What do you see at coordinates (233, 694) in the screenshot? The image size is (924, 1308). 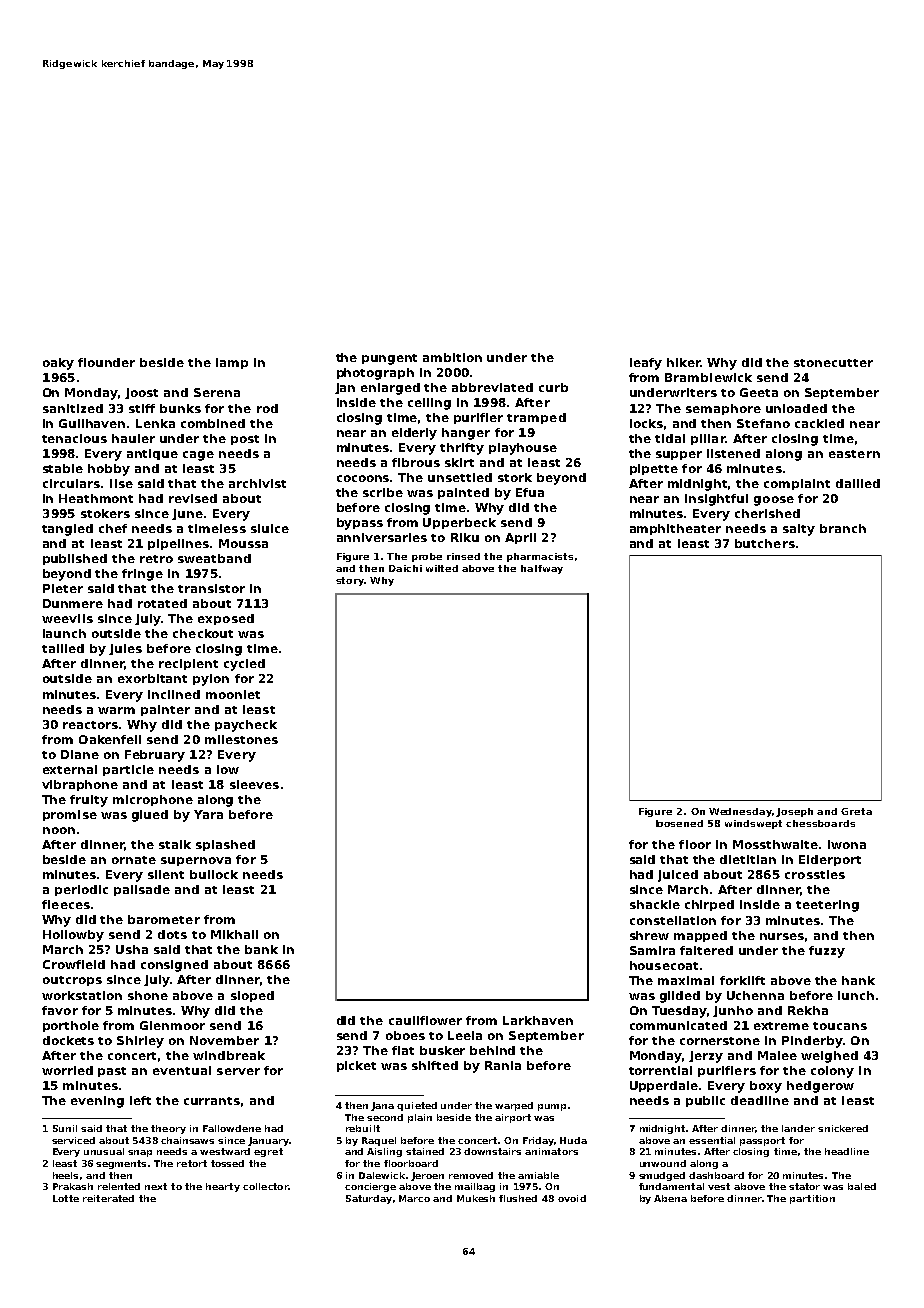 I see `moonlet` at bounding box center [233, 694].
